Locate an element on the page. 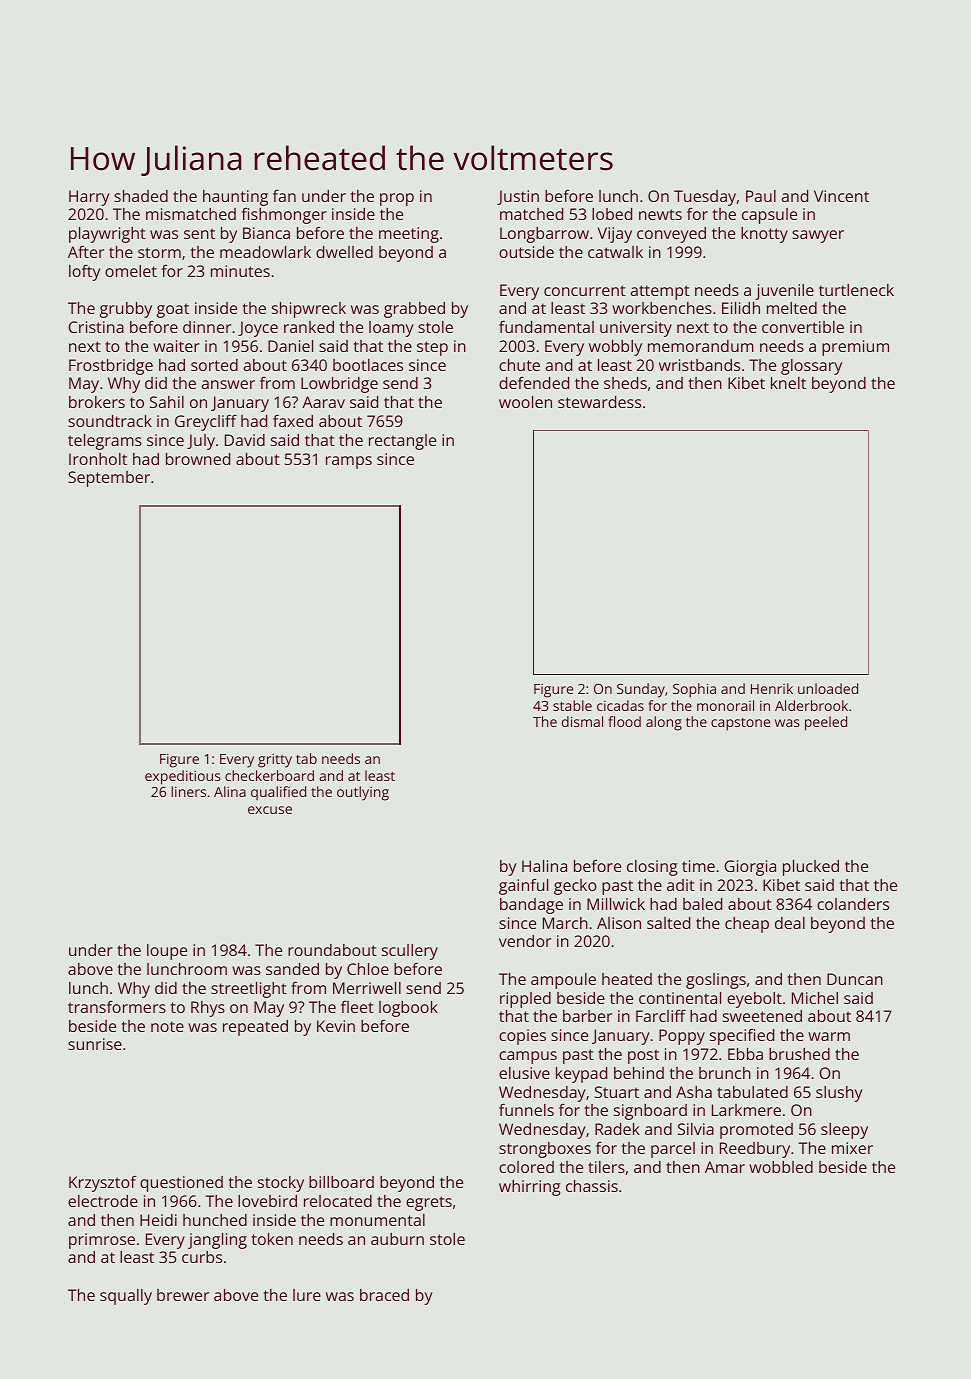  grabbed is located at coordinates (414, 310).
